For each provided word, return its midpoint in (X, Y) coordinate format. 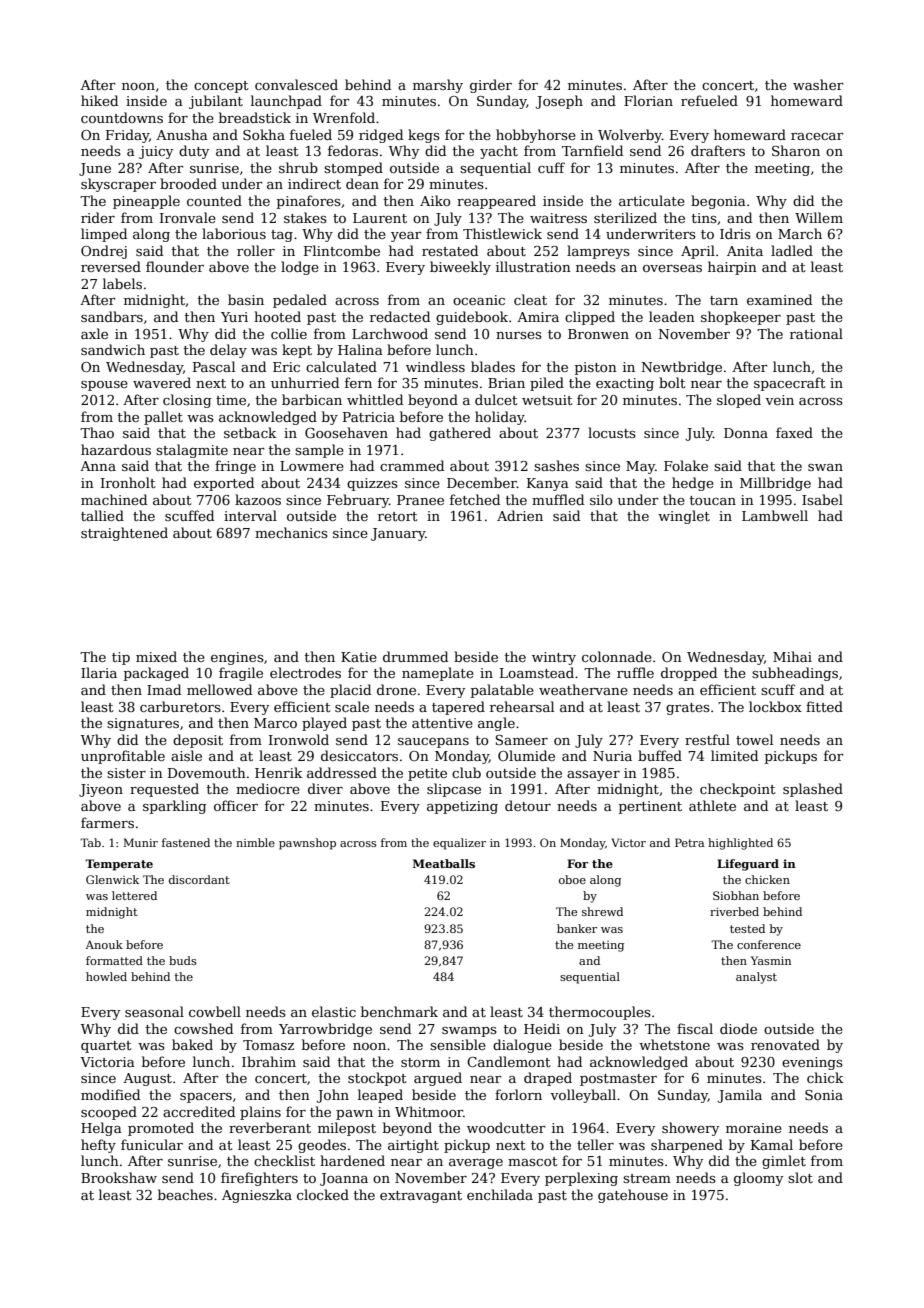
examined (779, 299)
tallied (102, 515)
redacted (400, 316)
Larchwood (390, 333)
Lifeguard (748, 865)
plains (260, 1113)
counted (214, 200)
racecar (817, 136)
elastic (334, 1011)
